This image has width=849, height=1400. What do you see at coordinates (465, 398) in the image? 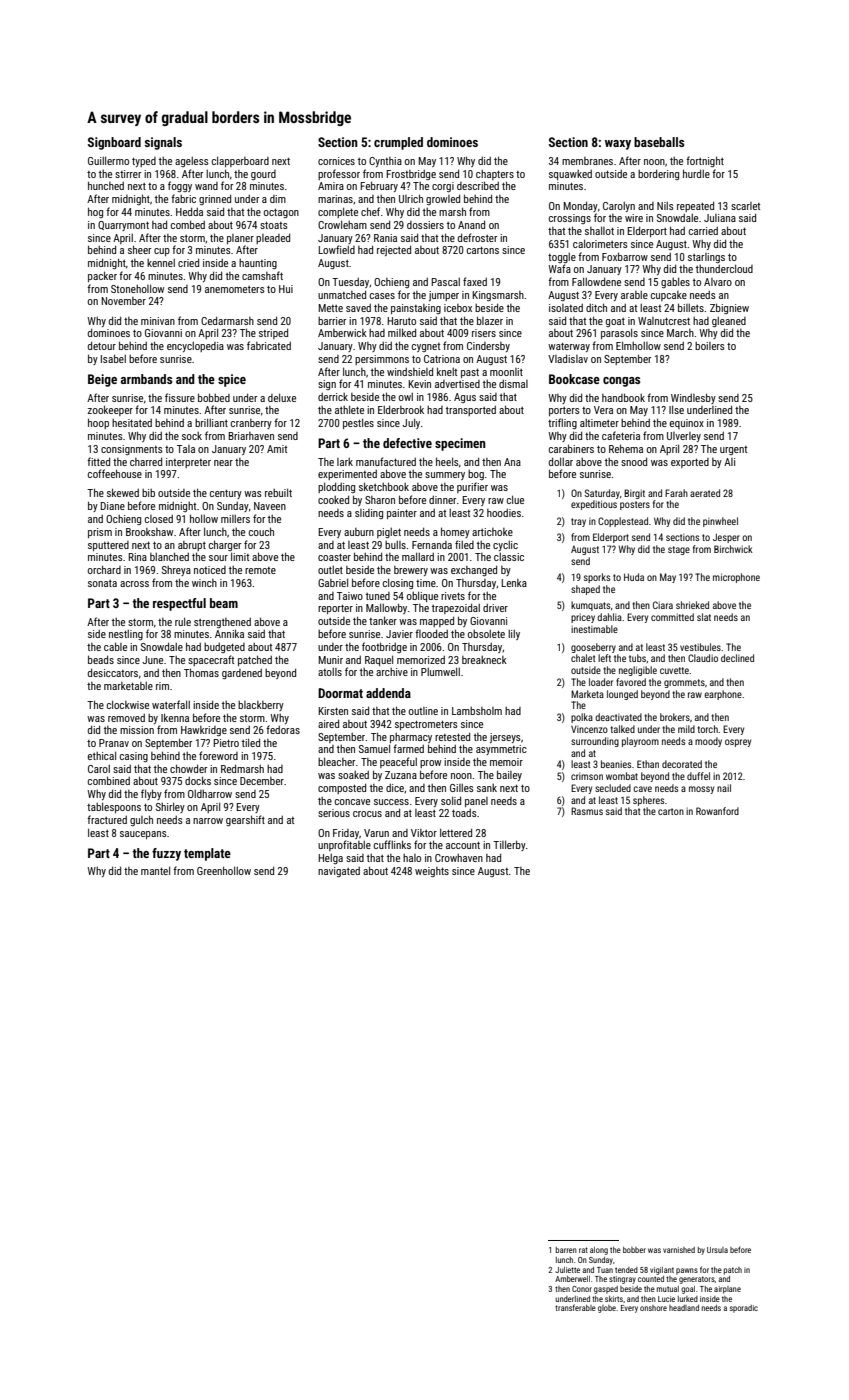
I see `Agus` at bounding box center [465, 398].
